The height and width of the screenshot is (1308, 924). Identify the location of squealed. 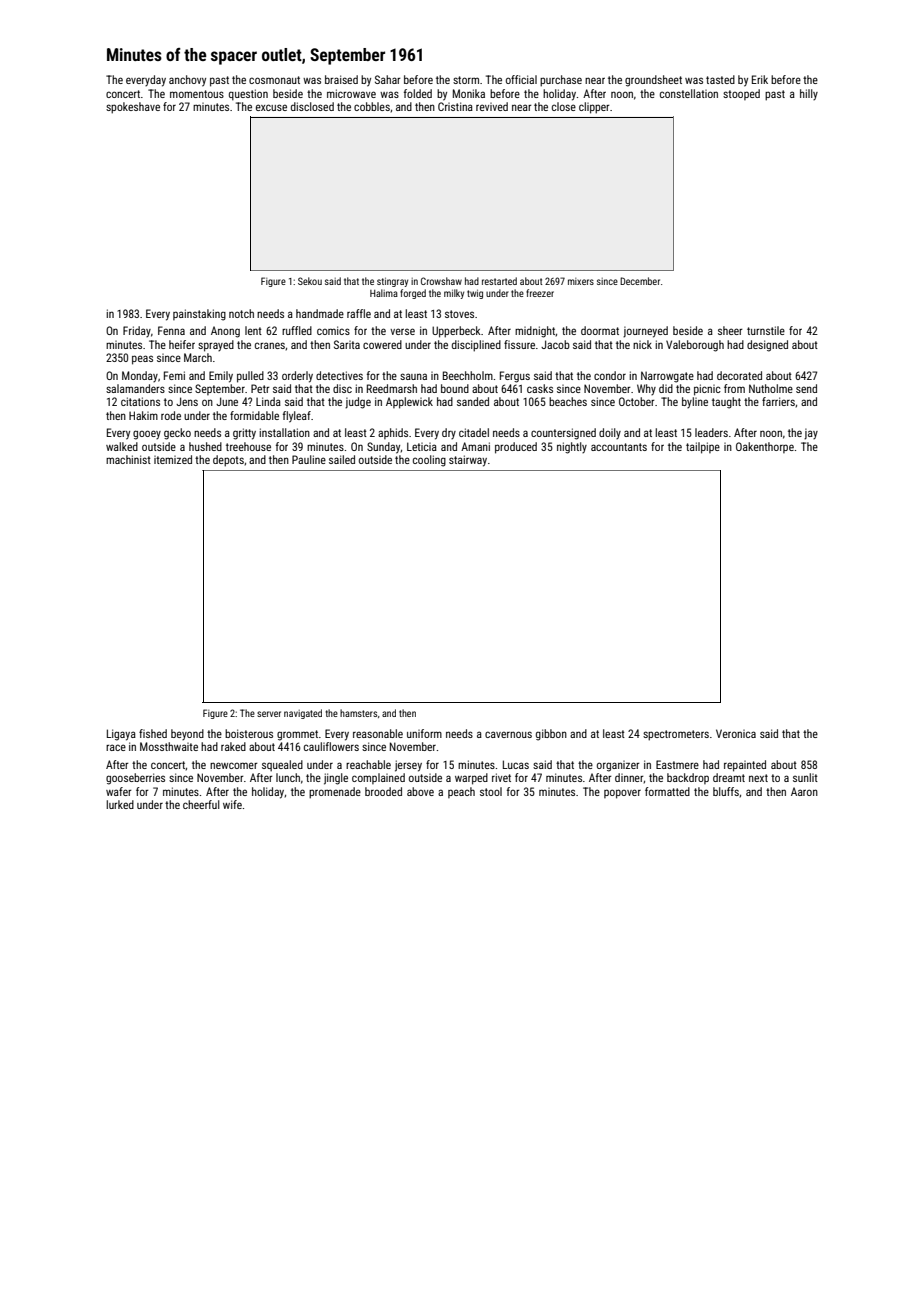
(282, 766).
